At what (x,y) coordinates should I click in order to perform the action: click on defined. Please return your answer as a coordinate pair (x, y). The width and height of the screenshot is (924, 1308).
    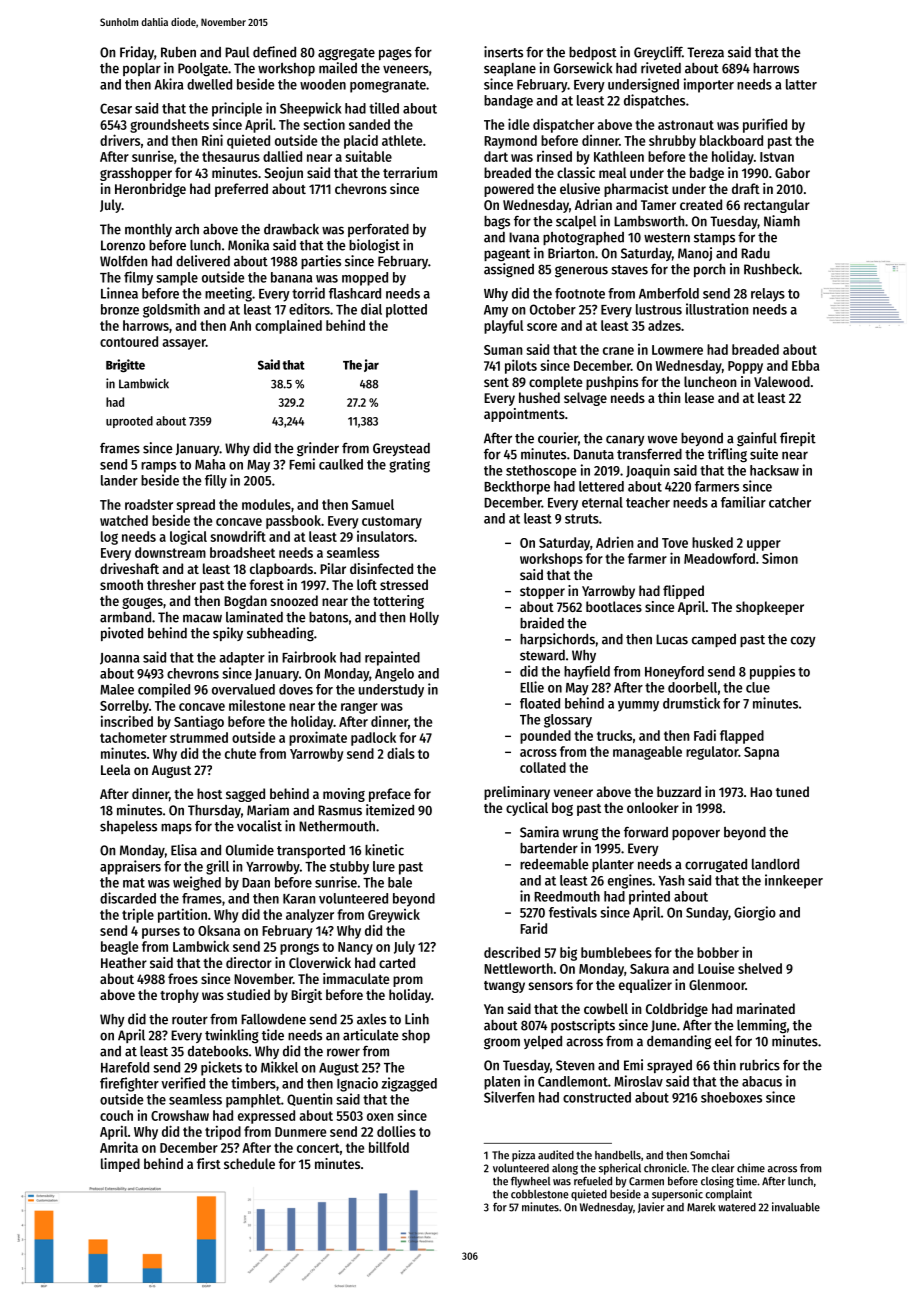
    Looking at the image, I should click on (274, 52).
